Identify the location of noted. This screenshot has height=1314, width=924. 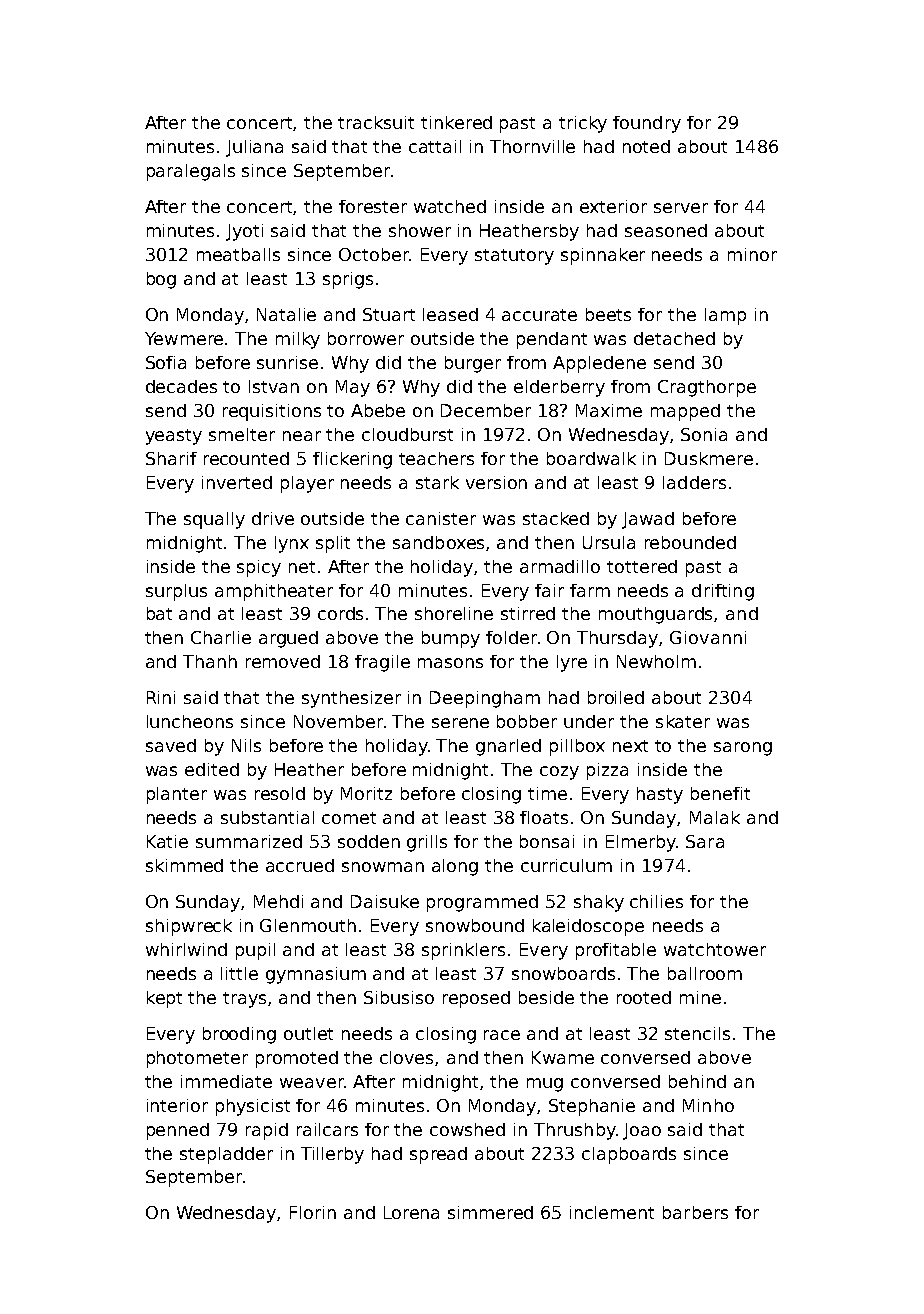
(646, 146).
